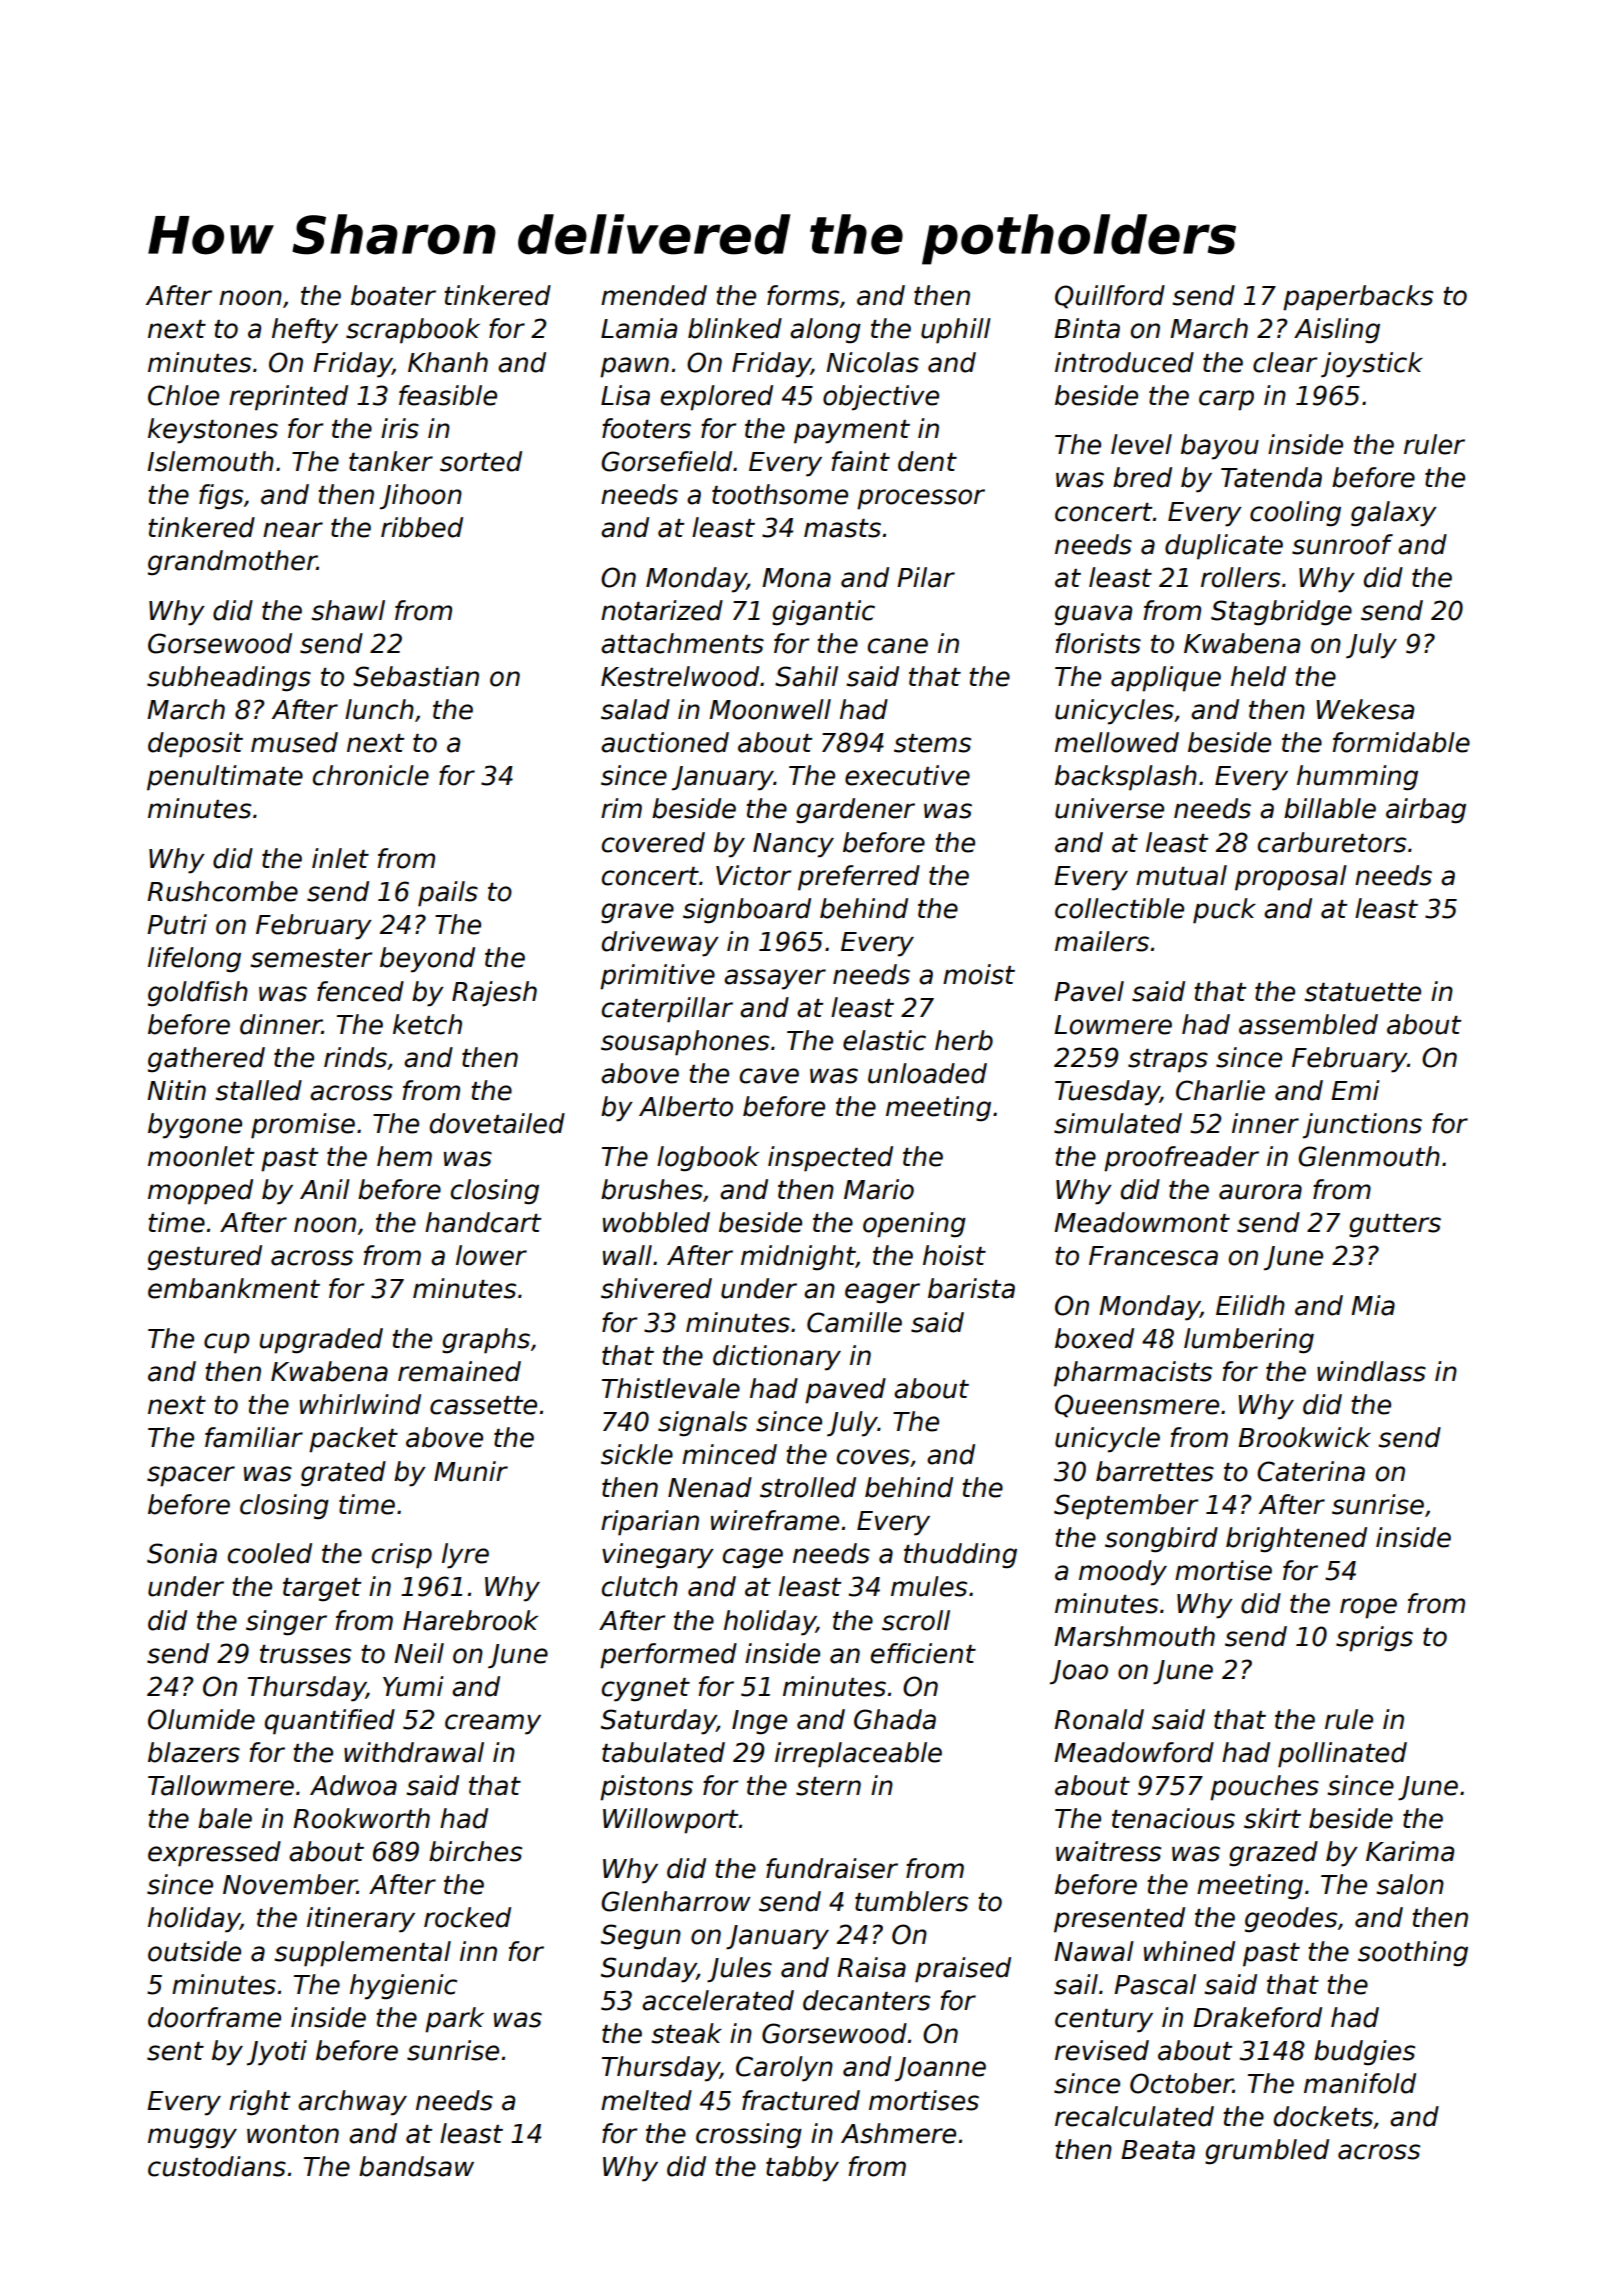 The image size is (1620, 2292). What do you see at coordinates (254, 1437) in the image?
I see `familiar` at bounding box center [254, 1437].
